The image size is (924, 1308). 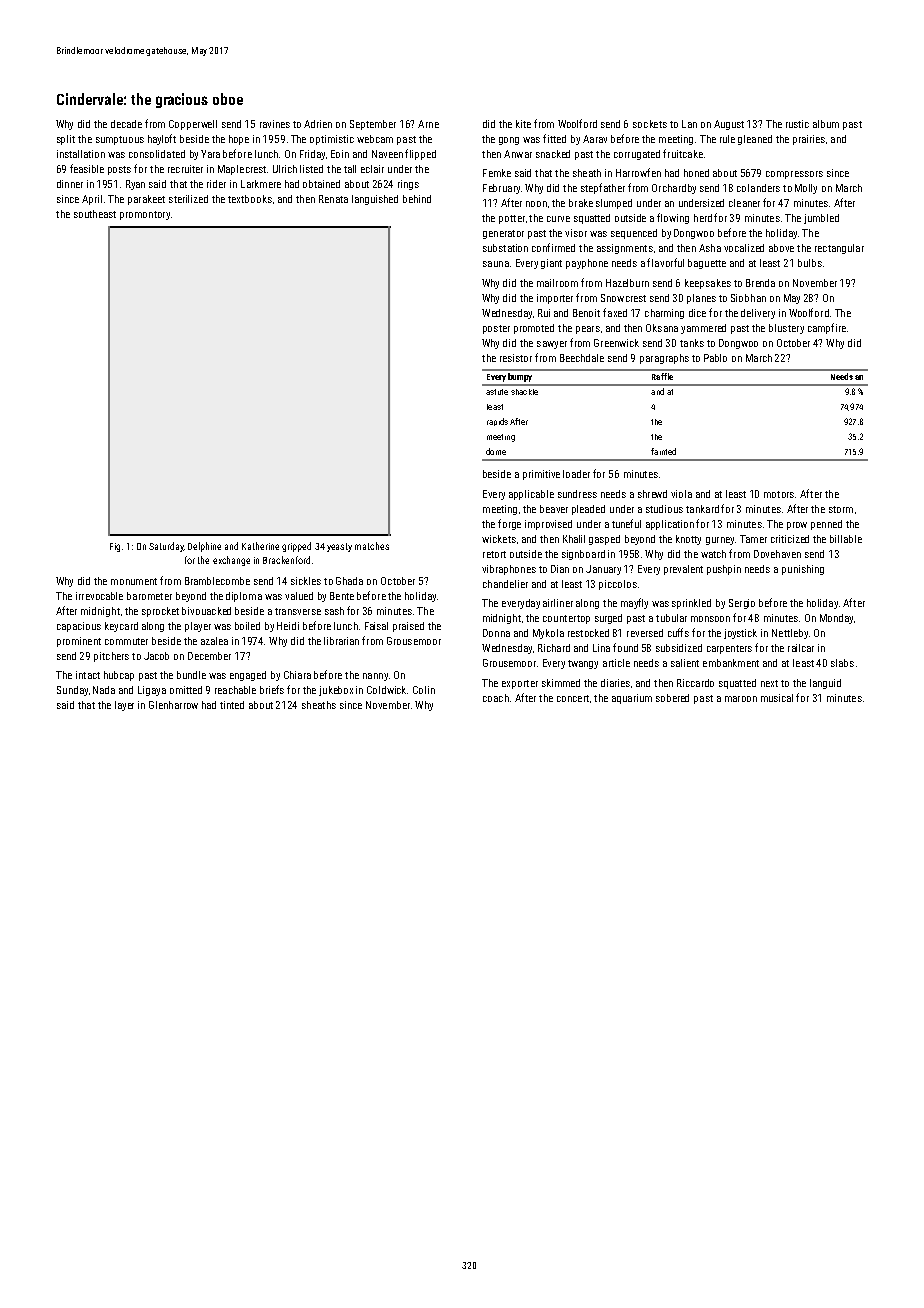 What do you see at coordinates (803, 570) in the screenshot?
I see `punishing` at bounding box center [803, 570].
